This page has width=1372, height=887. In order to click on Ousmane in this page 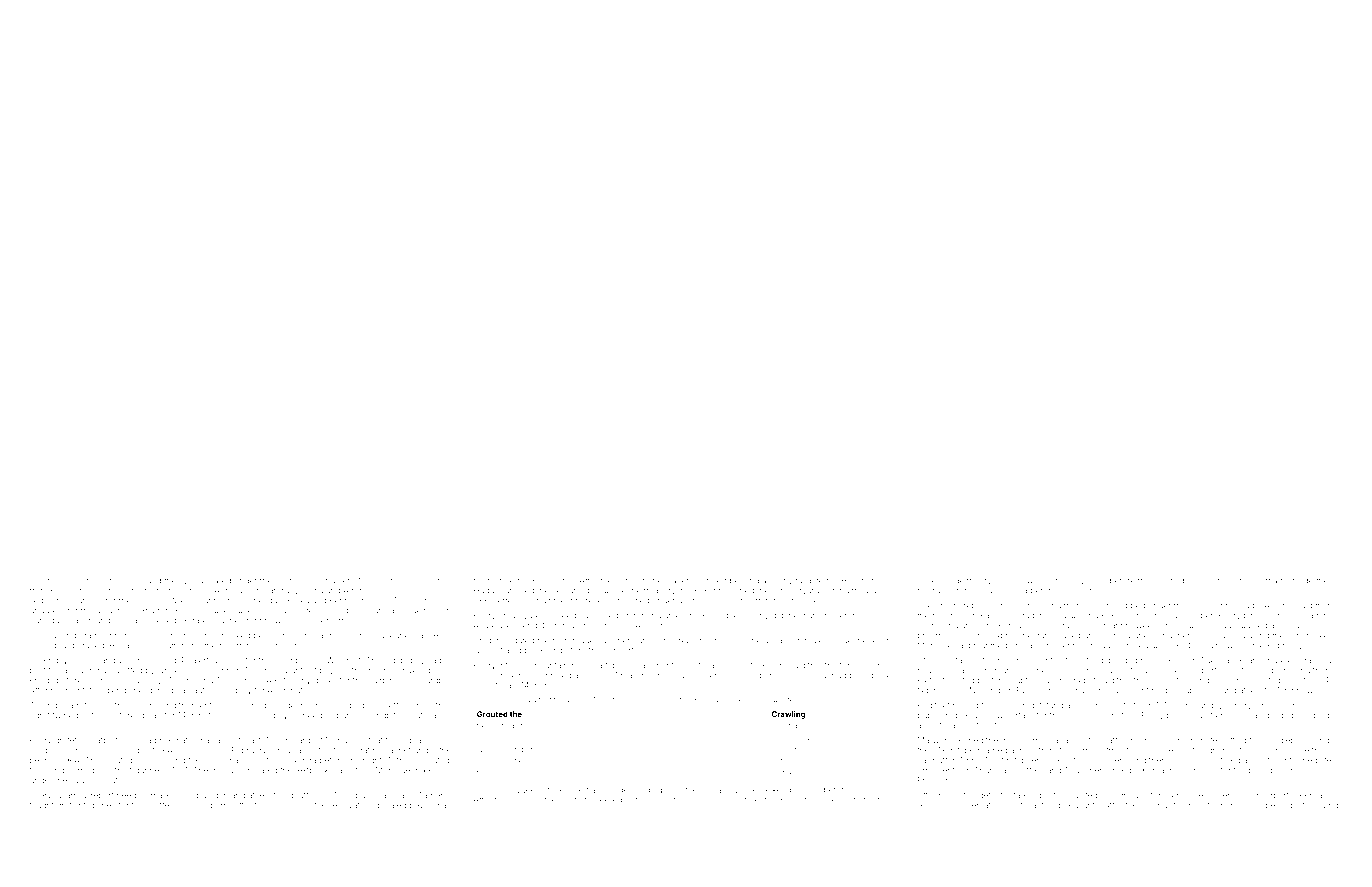, I will do `click(1293, 705)`.
